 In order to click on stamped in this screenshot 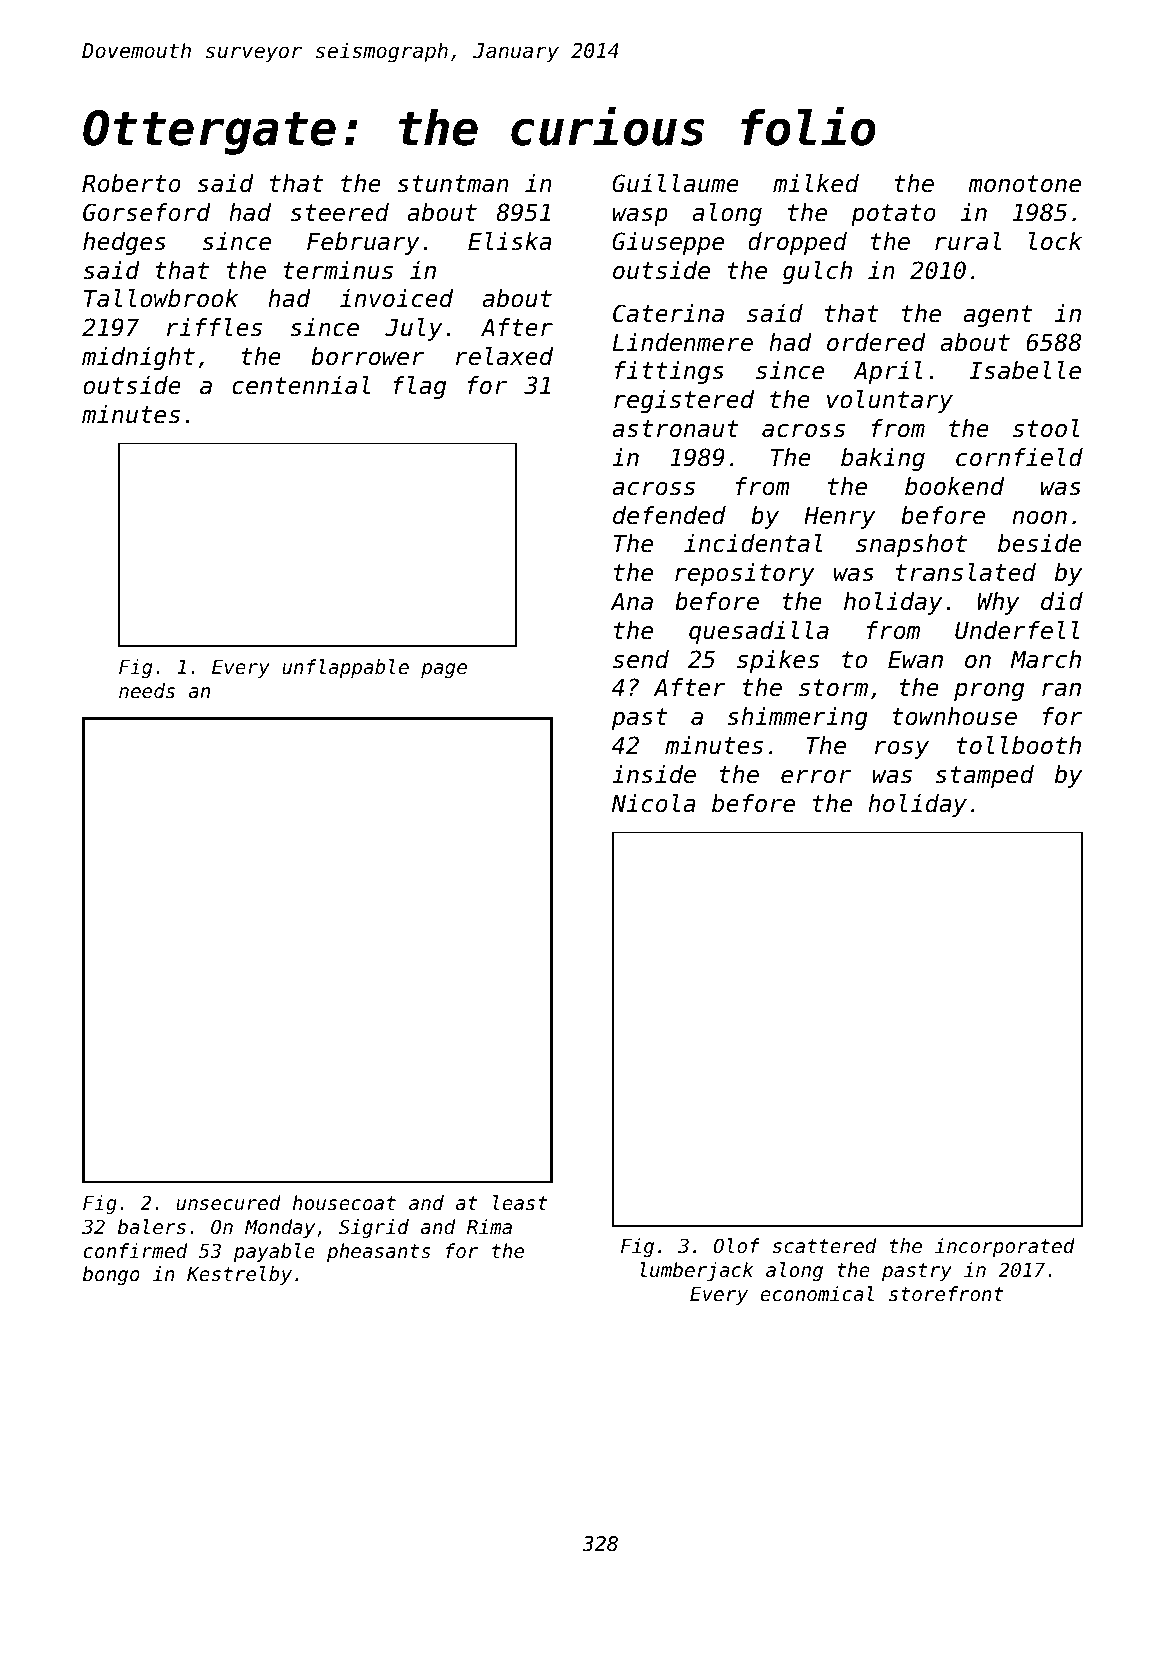, I will do `click(985, 776)`.
